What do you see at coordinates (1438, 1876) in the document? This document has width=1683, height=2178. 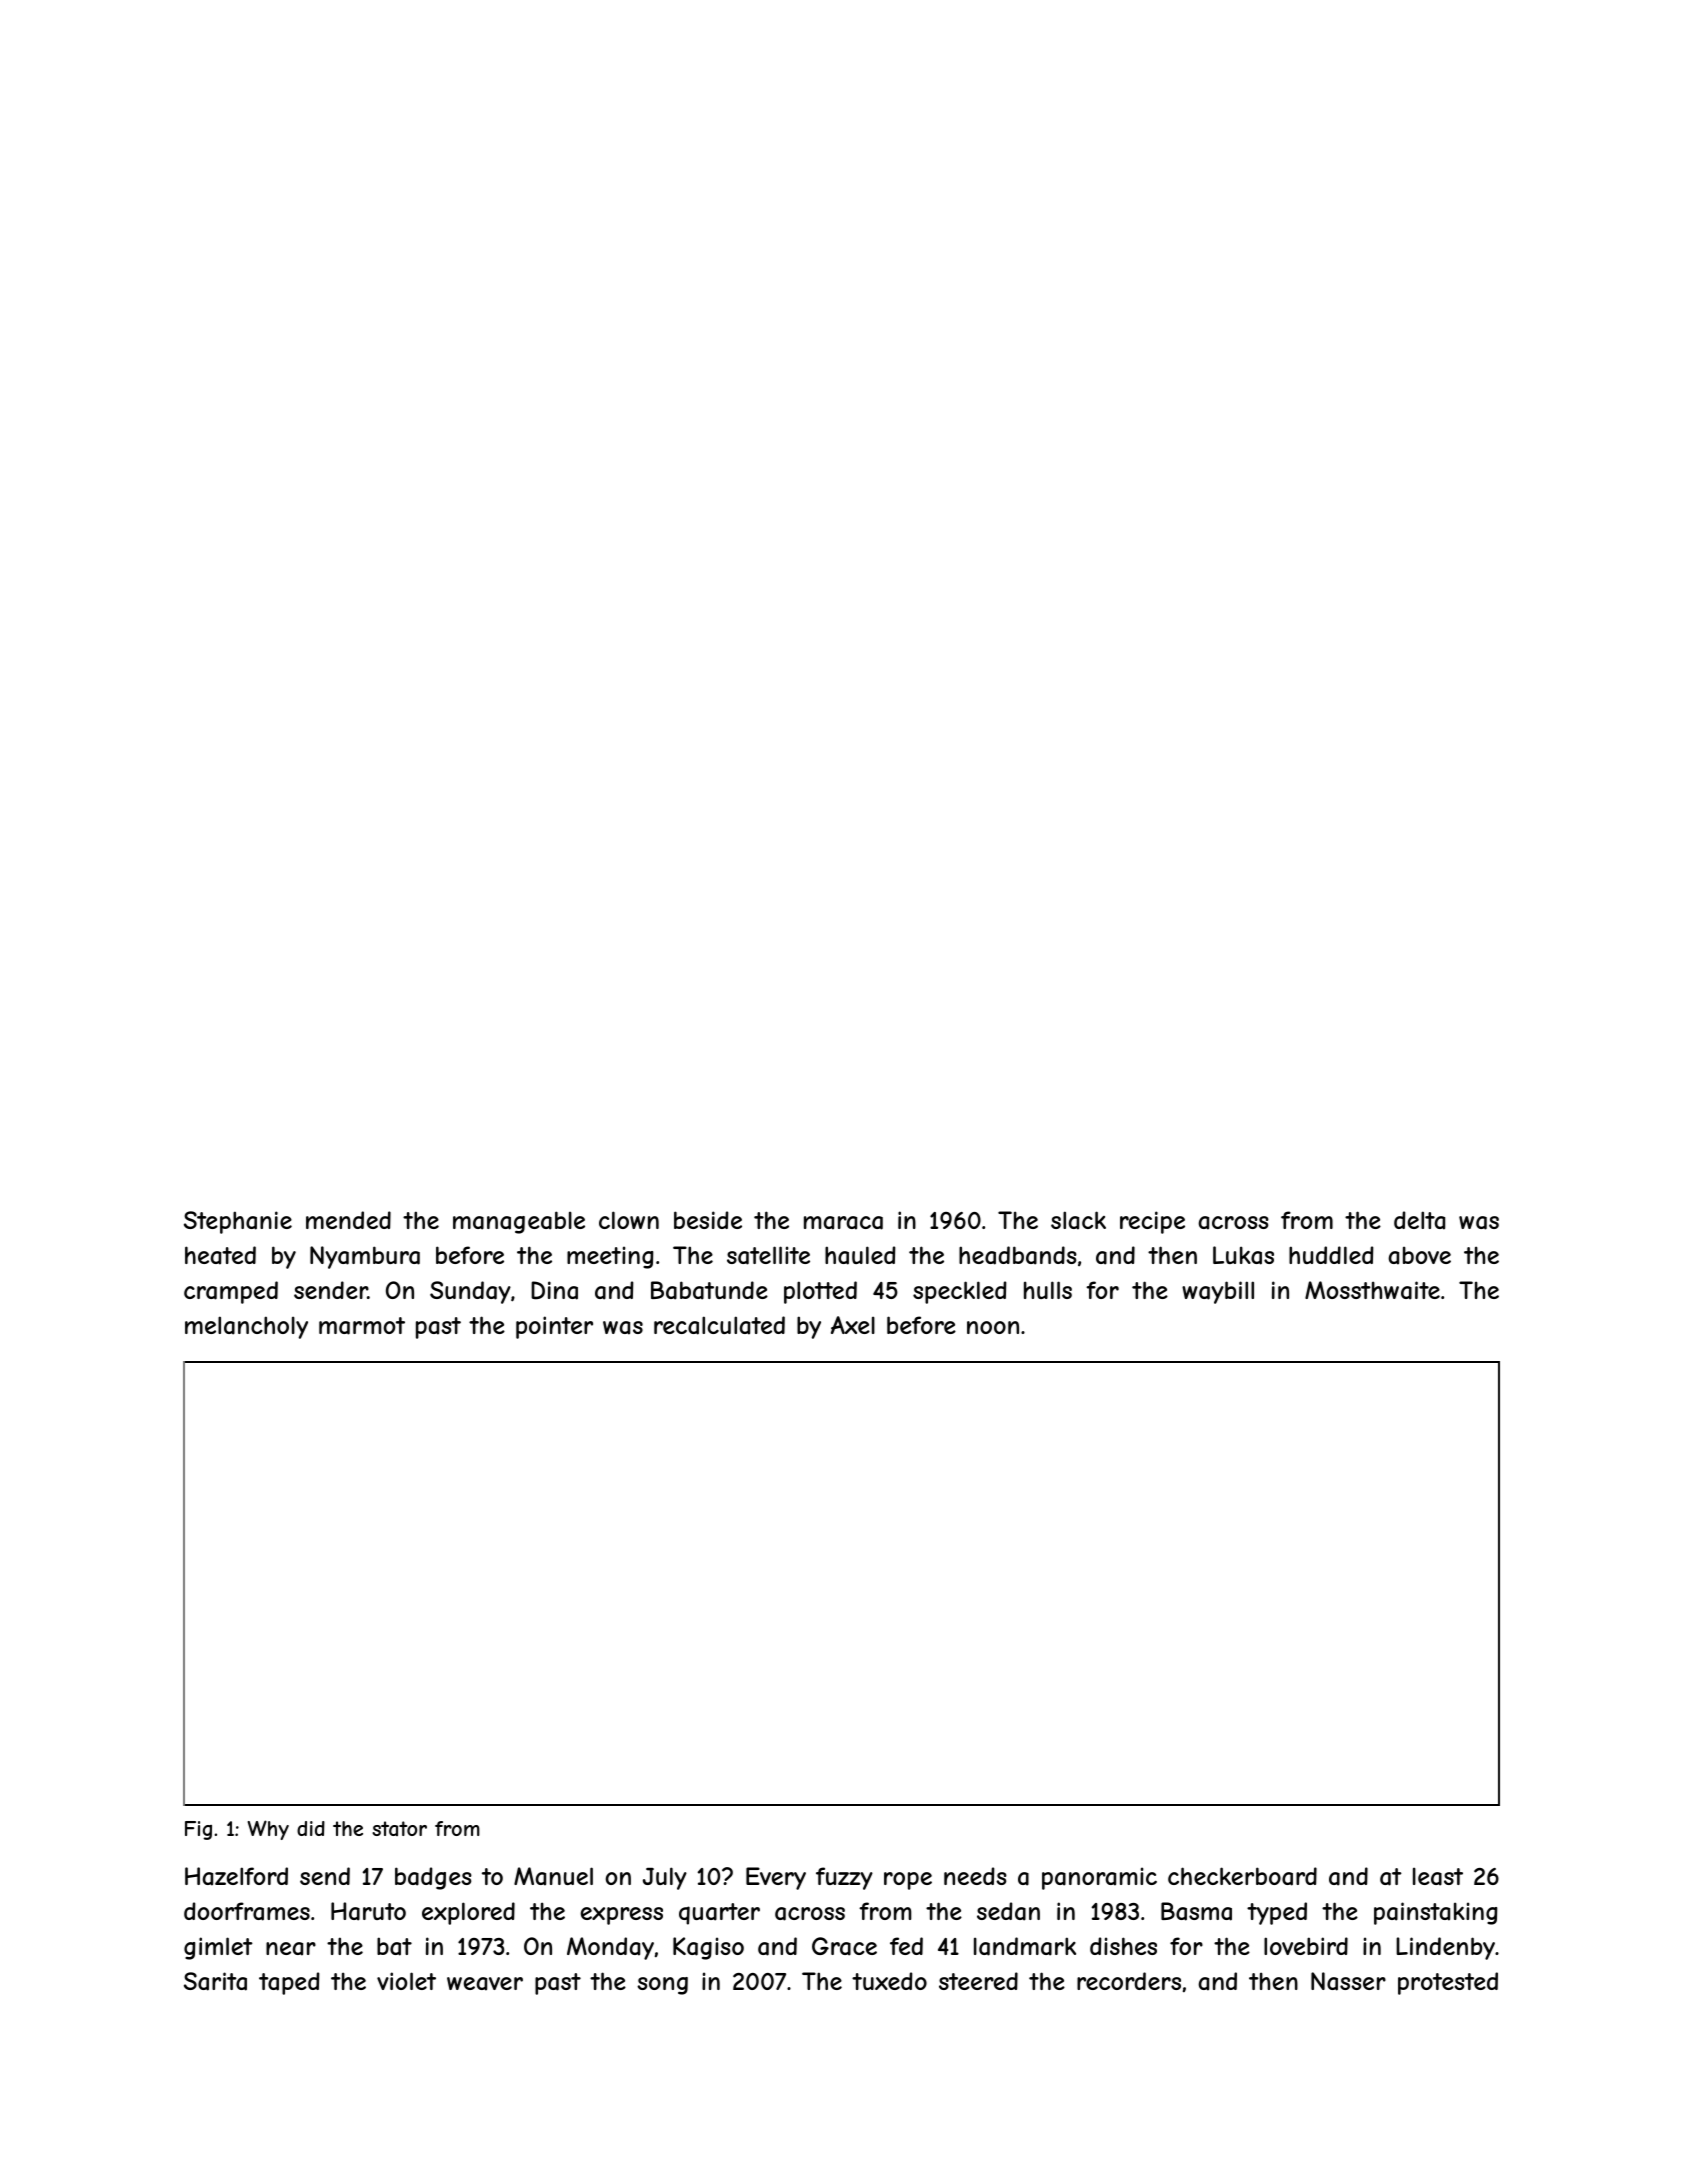 I see `least` at bounding box center [1438, 1876].
